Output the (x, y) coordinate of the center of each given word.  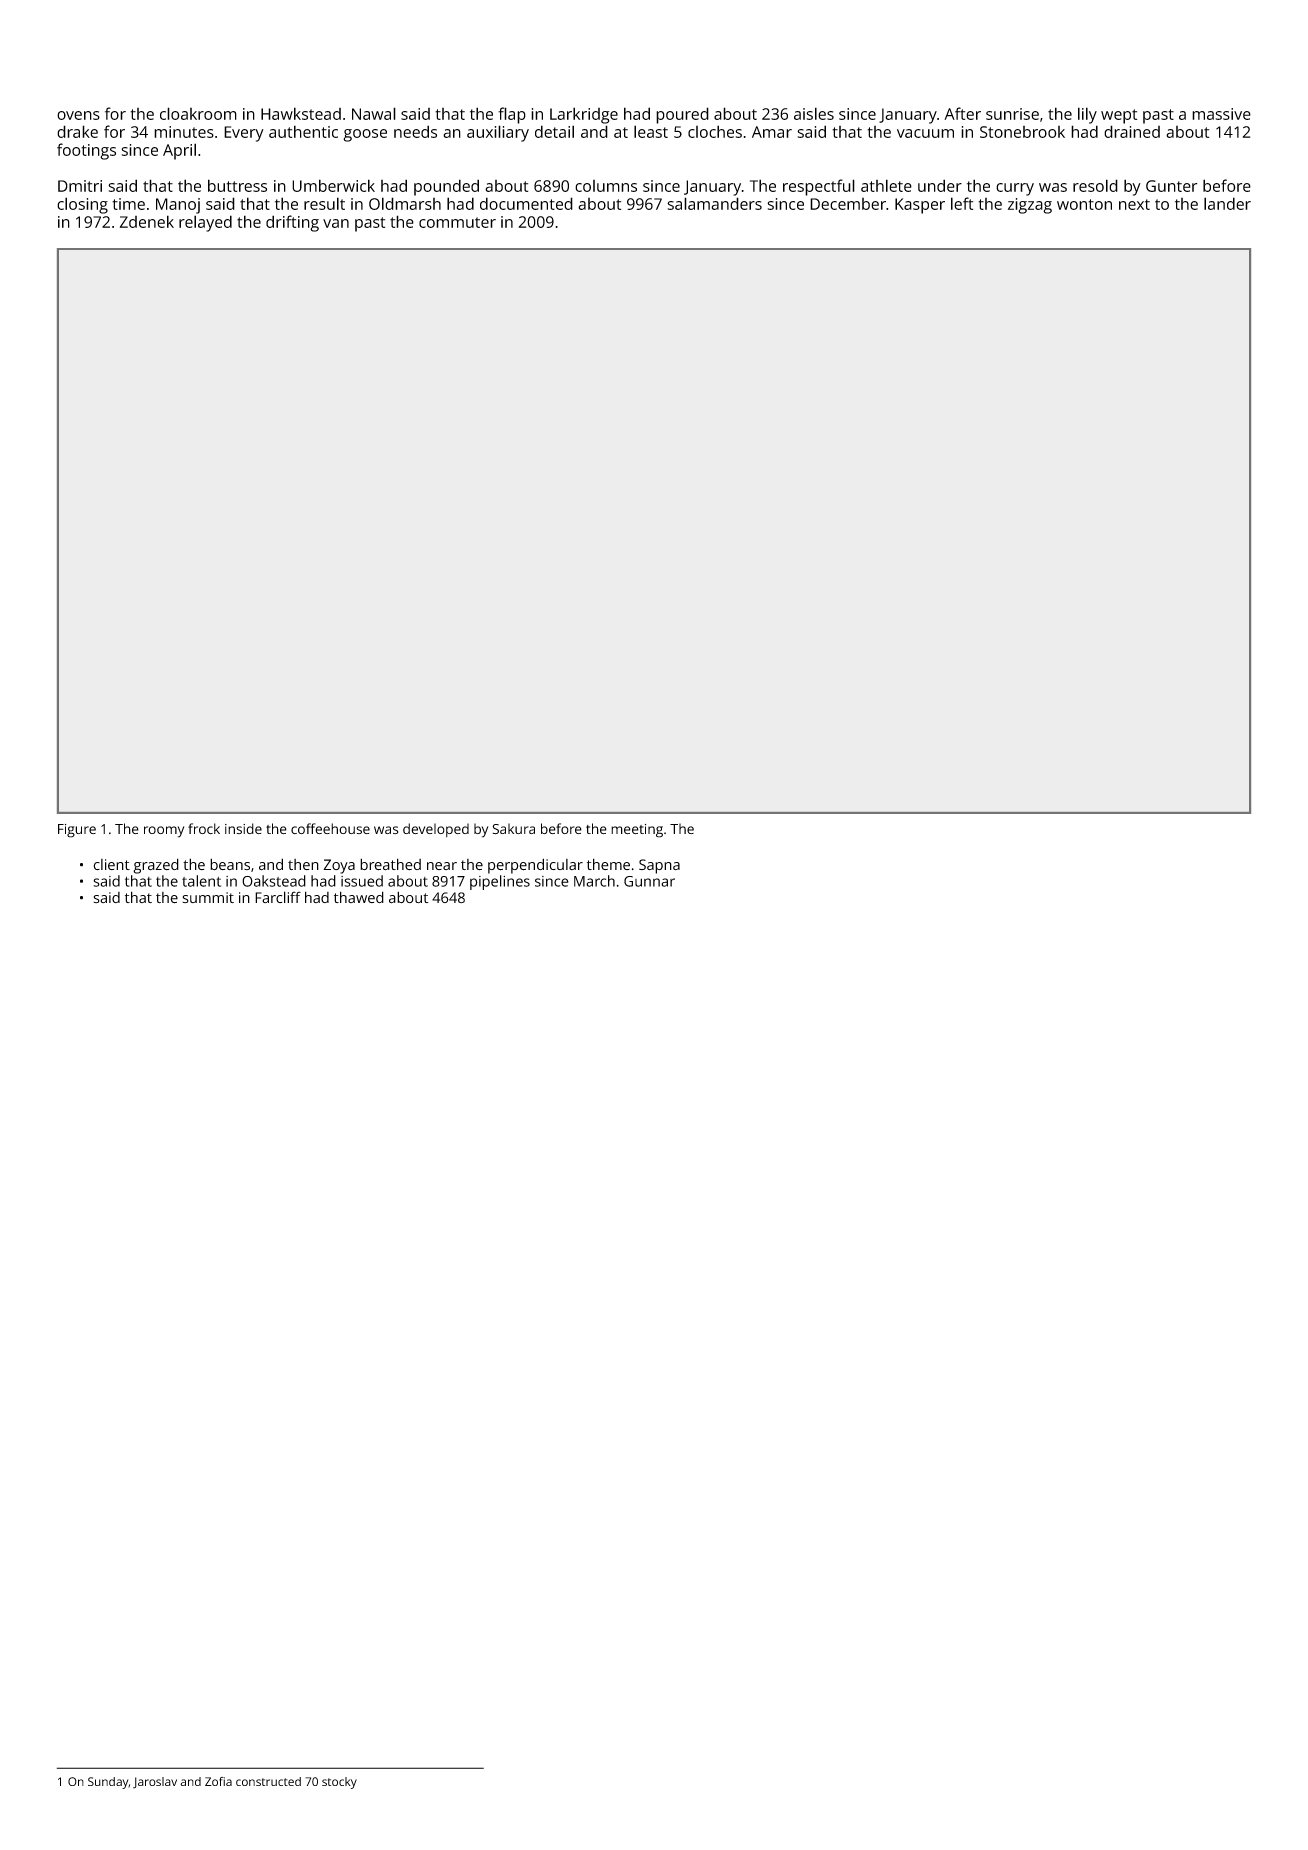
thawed (359, 897)
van (336, 223)
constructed (268, 1781)
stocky (339, 1783)
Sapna (659, 866)
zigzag (1030, 206)
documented (526, 203)
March (594, 881)
